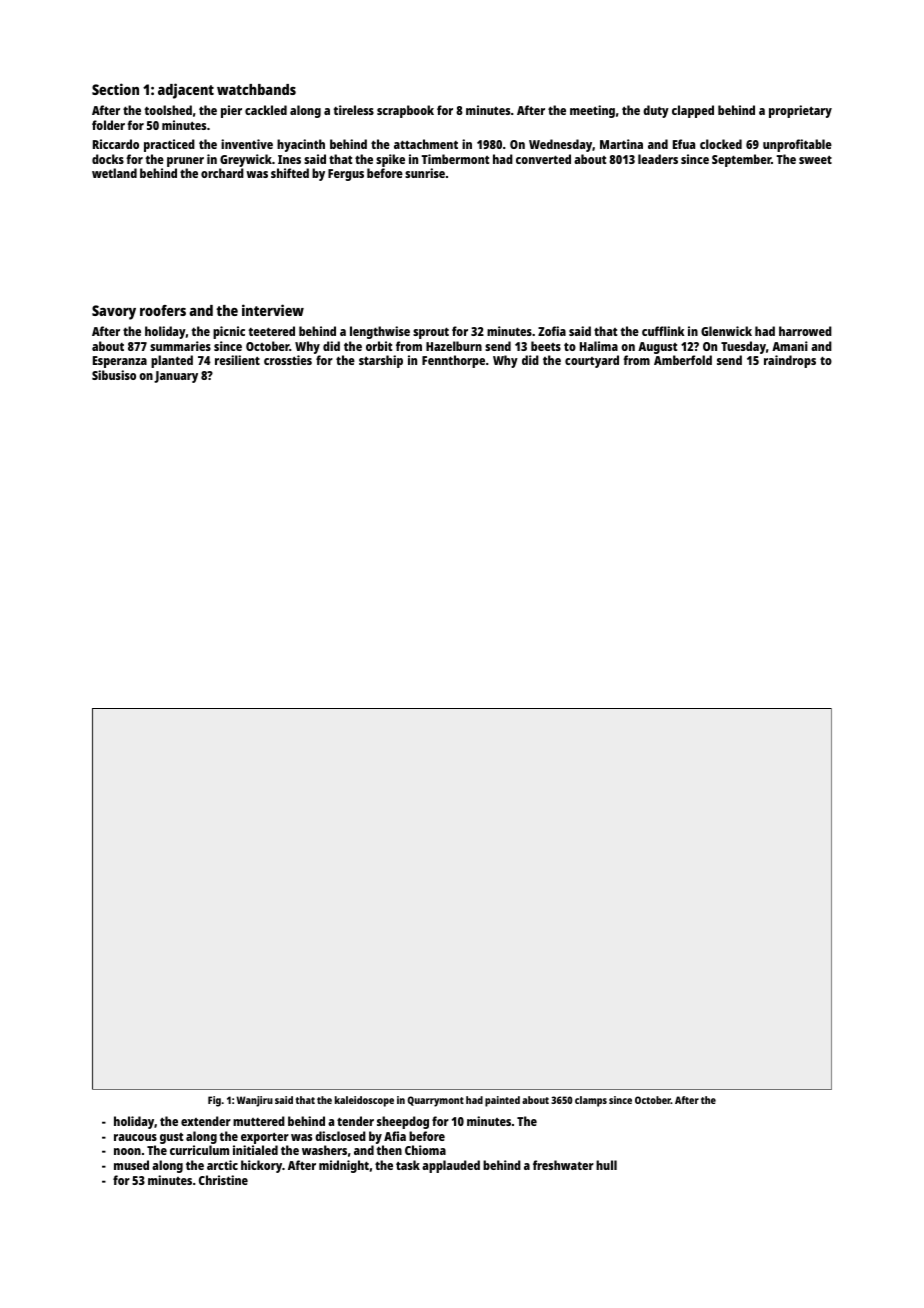 This screenshot has height=1308, width=924. Describe the element at coordinates (114, 375) in the screenshot. I see `Sibusiso` at that location.
